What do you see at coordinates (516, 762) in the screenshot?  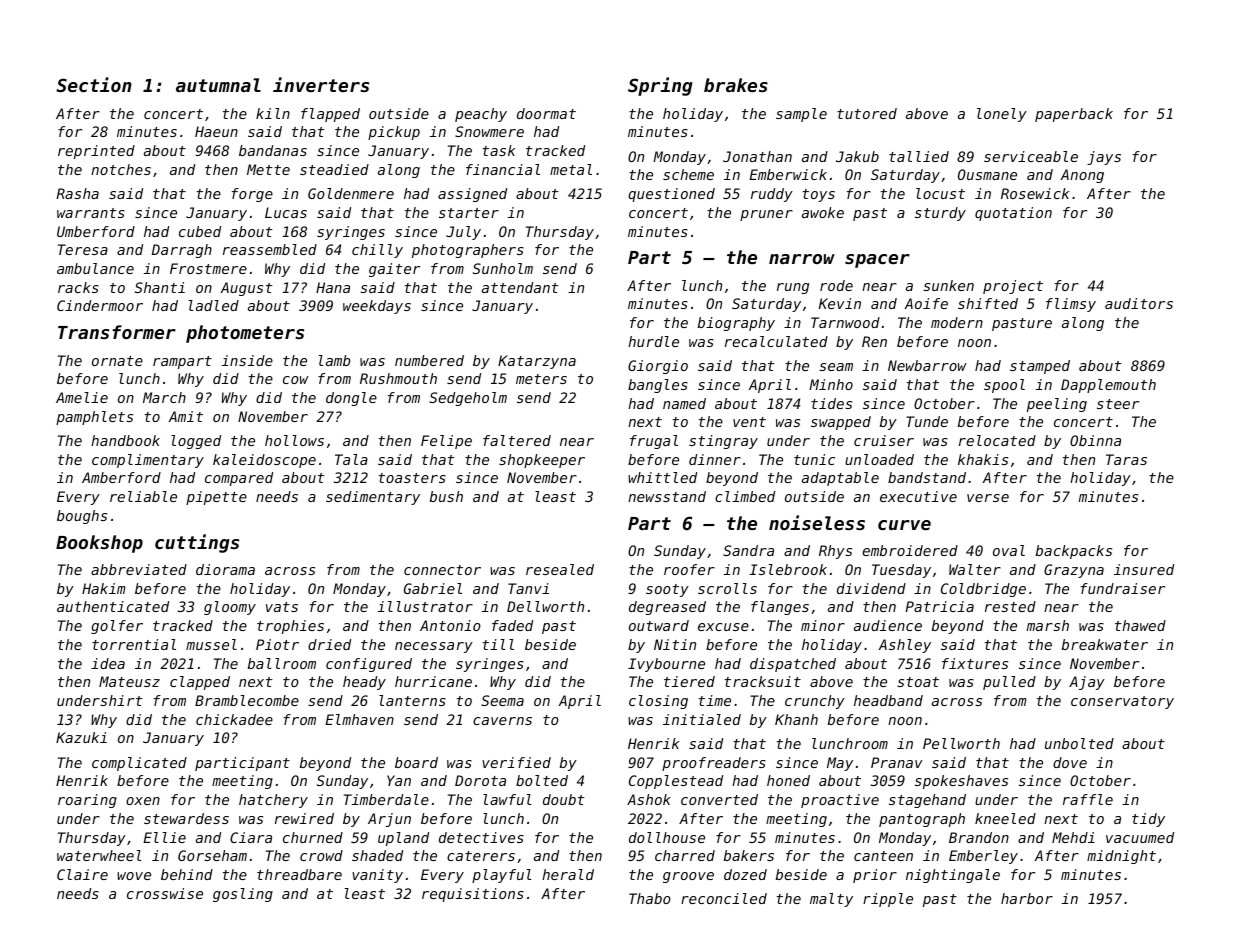 I see `verified` at bounding box center [516, 762].
